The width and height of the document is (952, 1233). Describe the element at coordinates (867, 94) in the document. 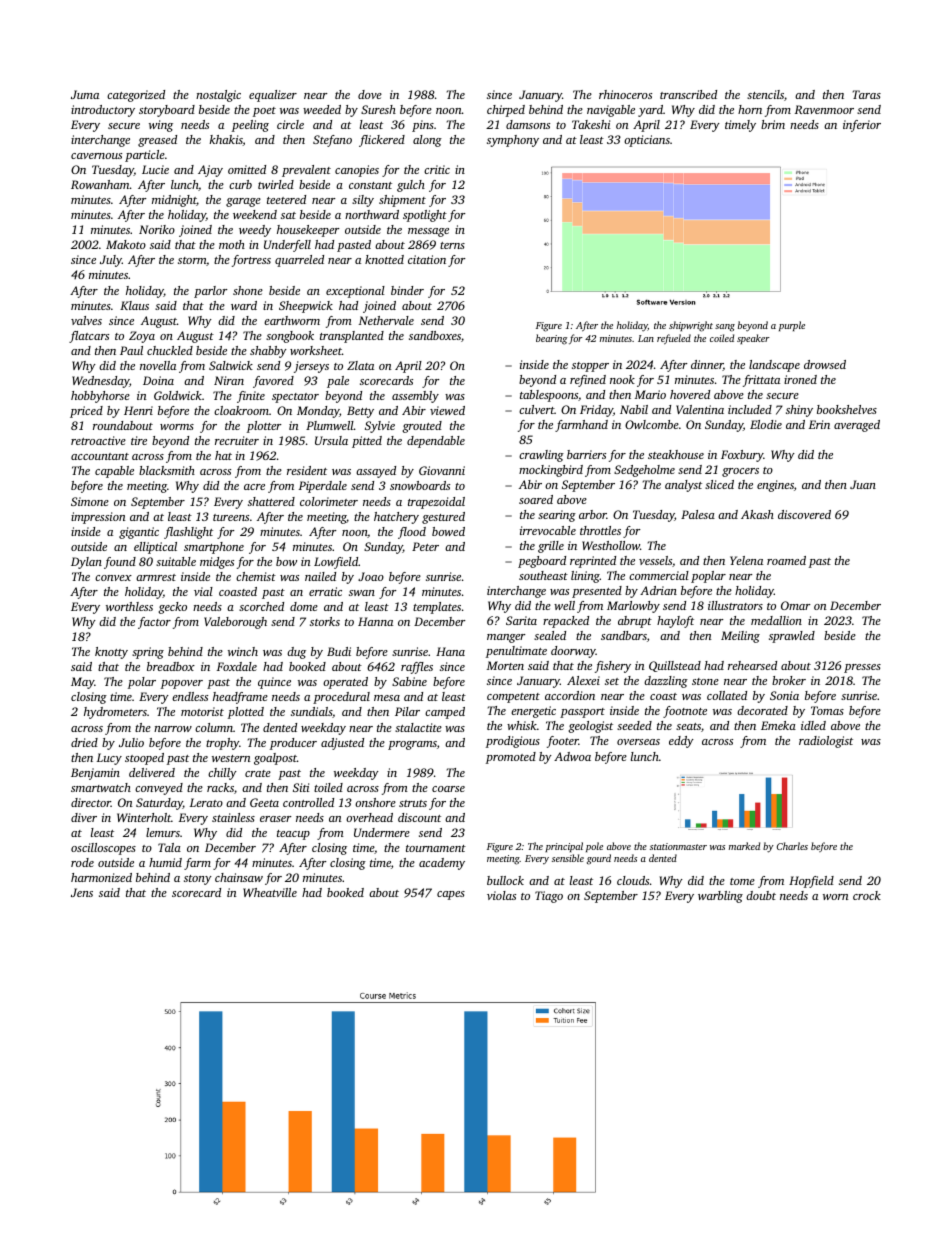

I see `Taras` at that location.
